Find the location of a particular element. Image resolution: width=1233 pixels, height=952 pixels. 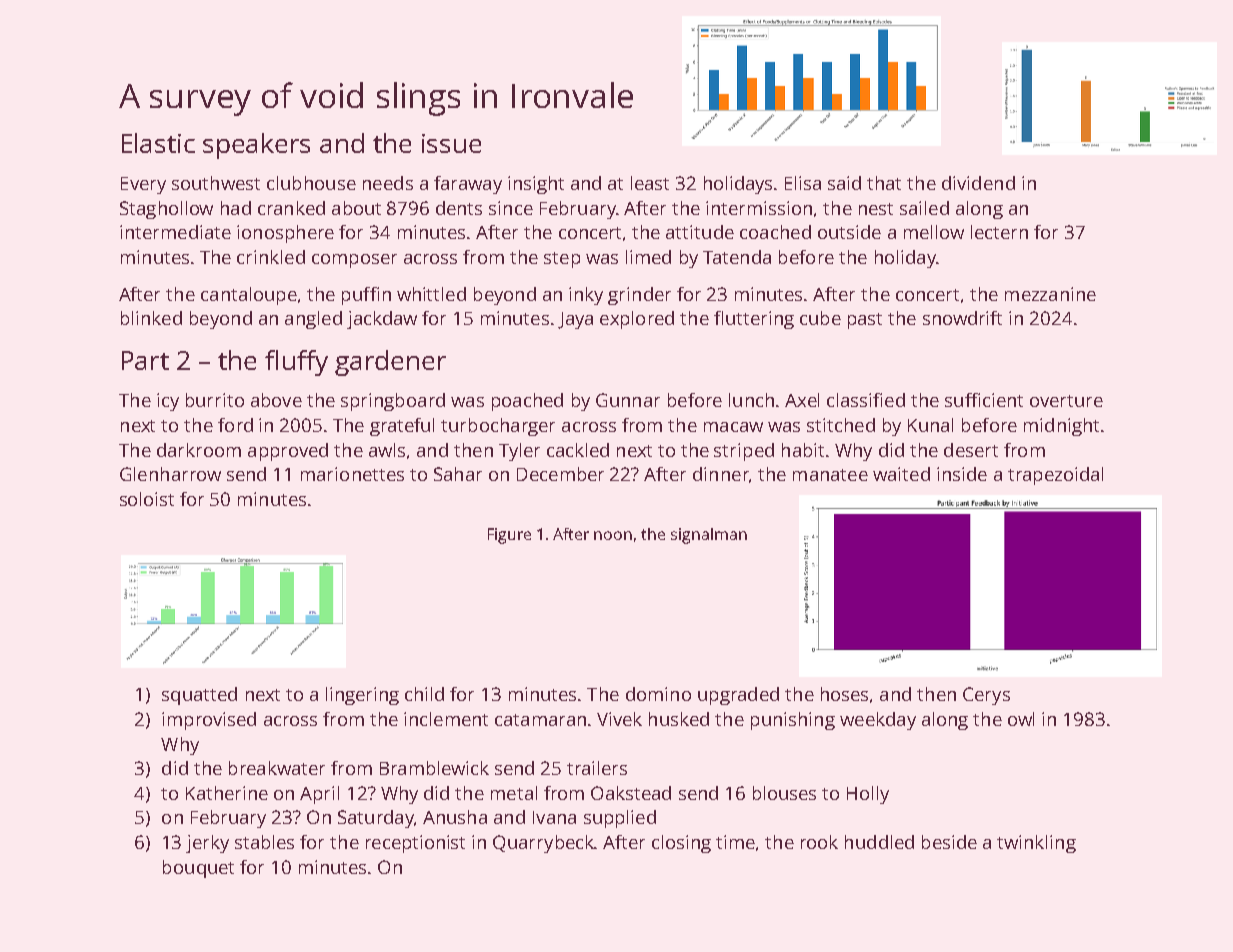

Quarrybeck is located at coordinates (544, 844).
